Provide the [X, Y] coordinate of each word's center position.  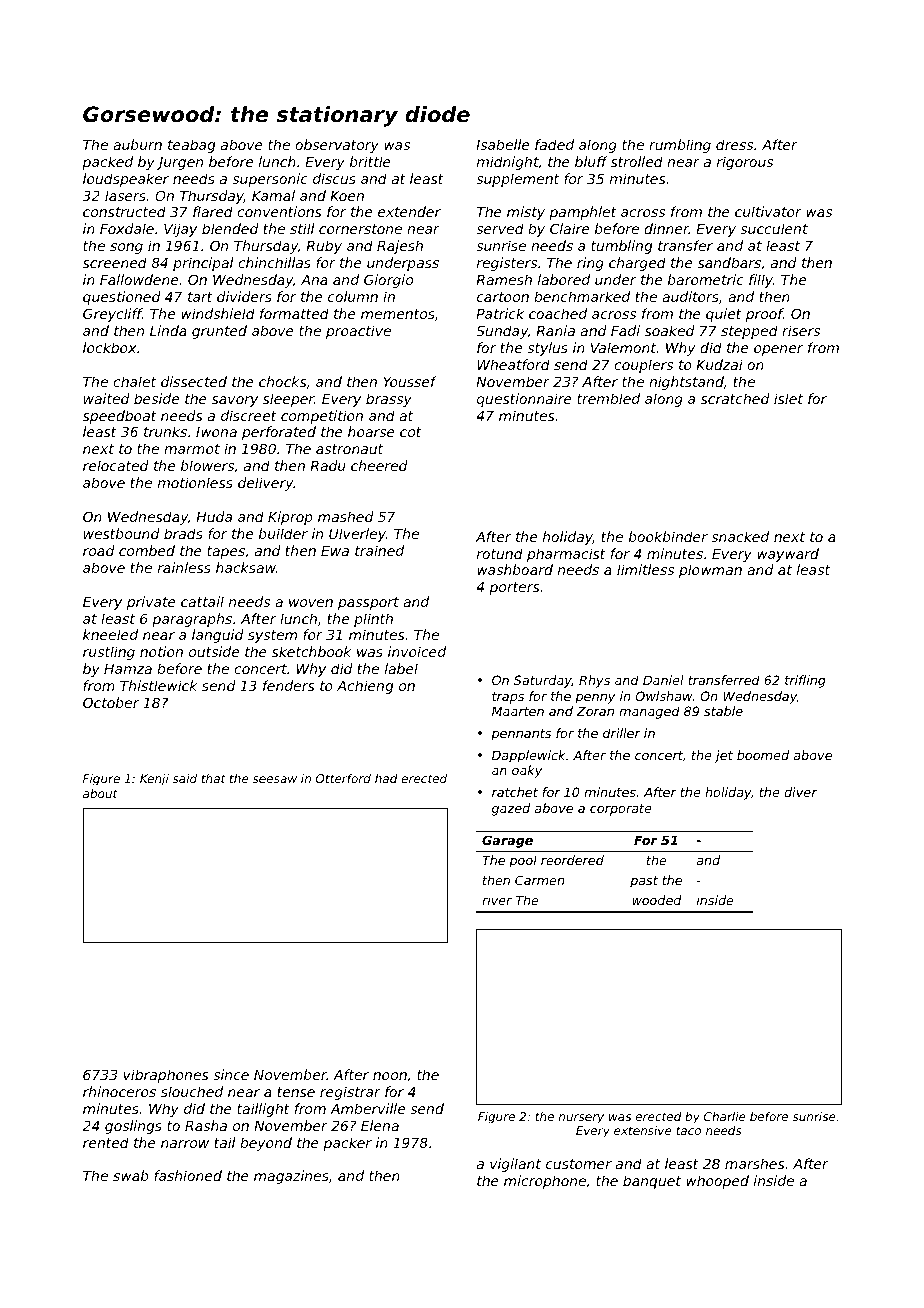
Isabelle [502, 144]
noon [390, 1076]
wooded [656, 900]
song [126, 248]
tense [296, 1092]
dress [734, 144]
